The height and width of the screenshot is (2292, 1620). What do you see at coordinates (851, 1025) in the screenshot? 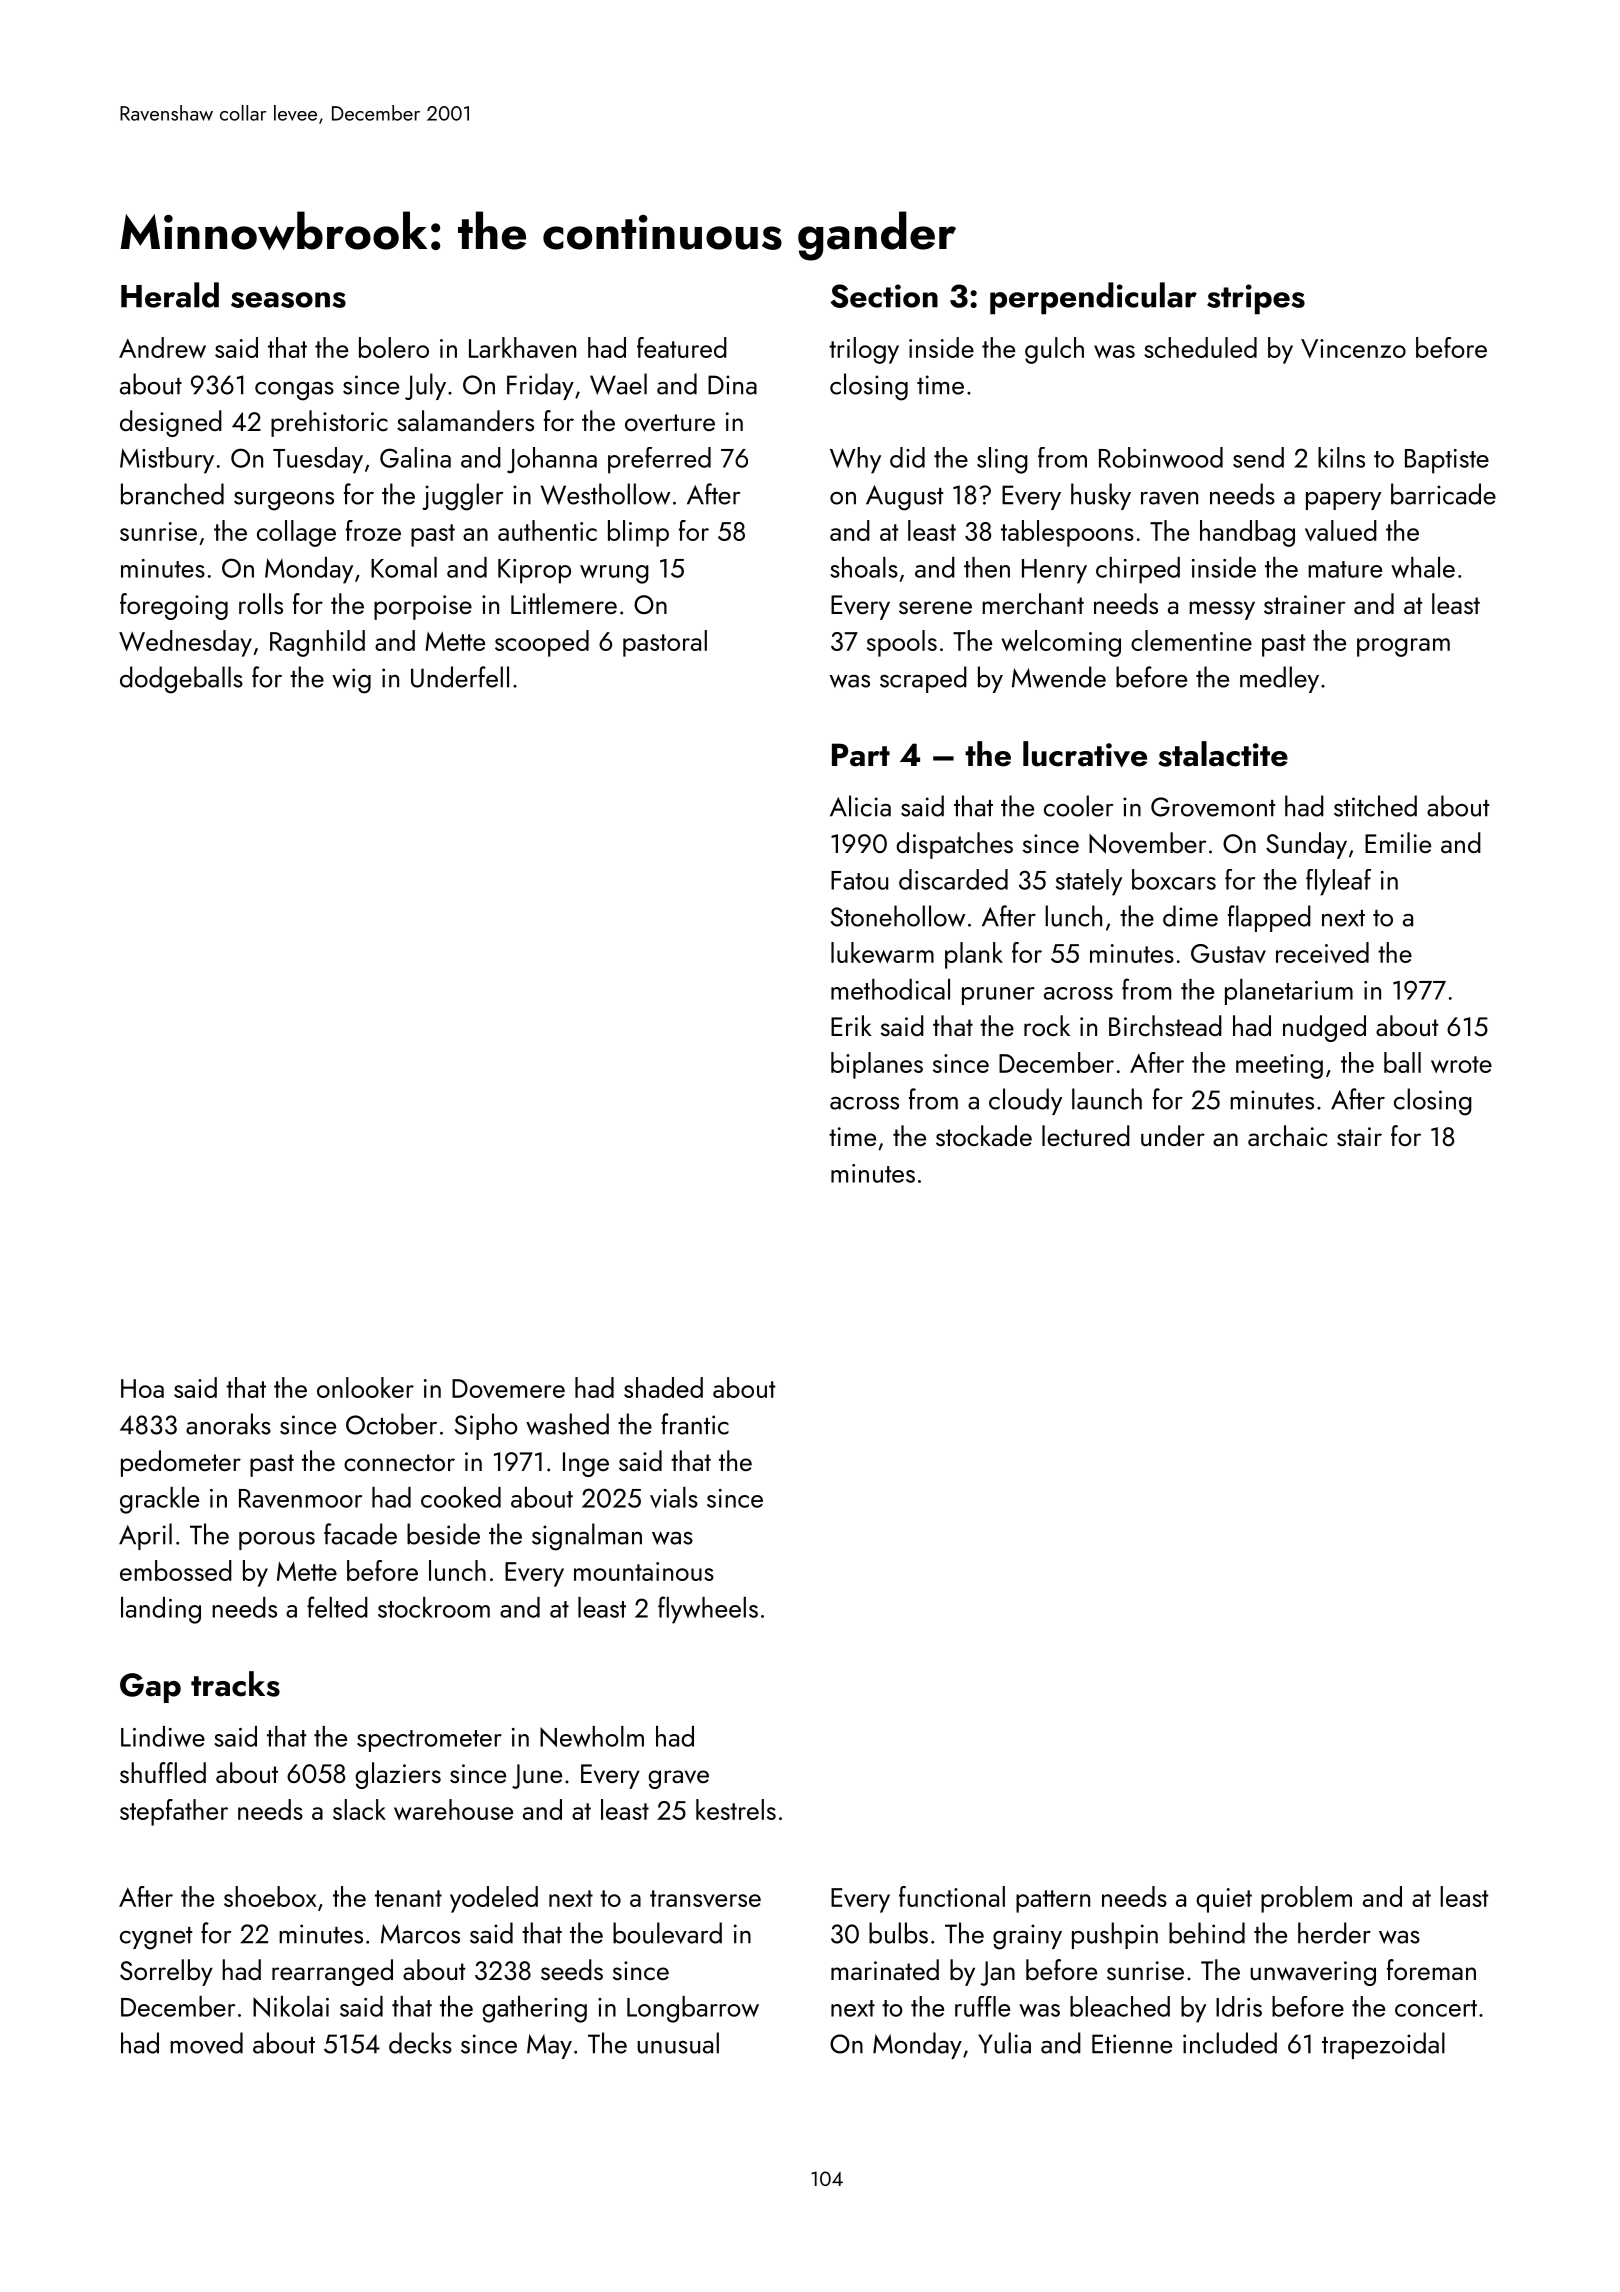
I see `Erik` at bounding box center [851, 1025].
